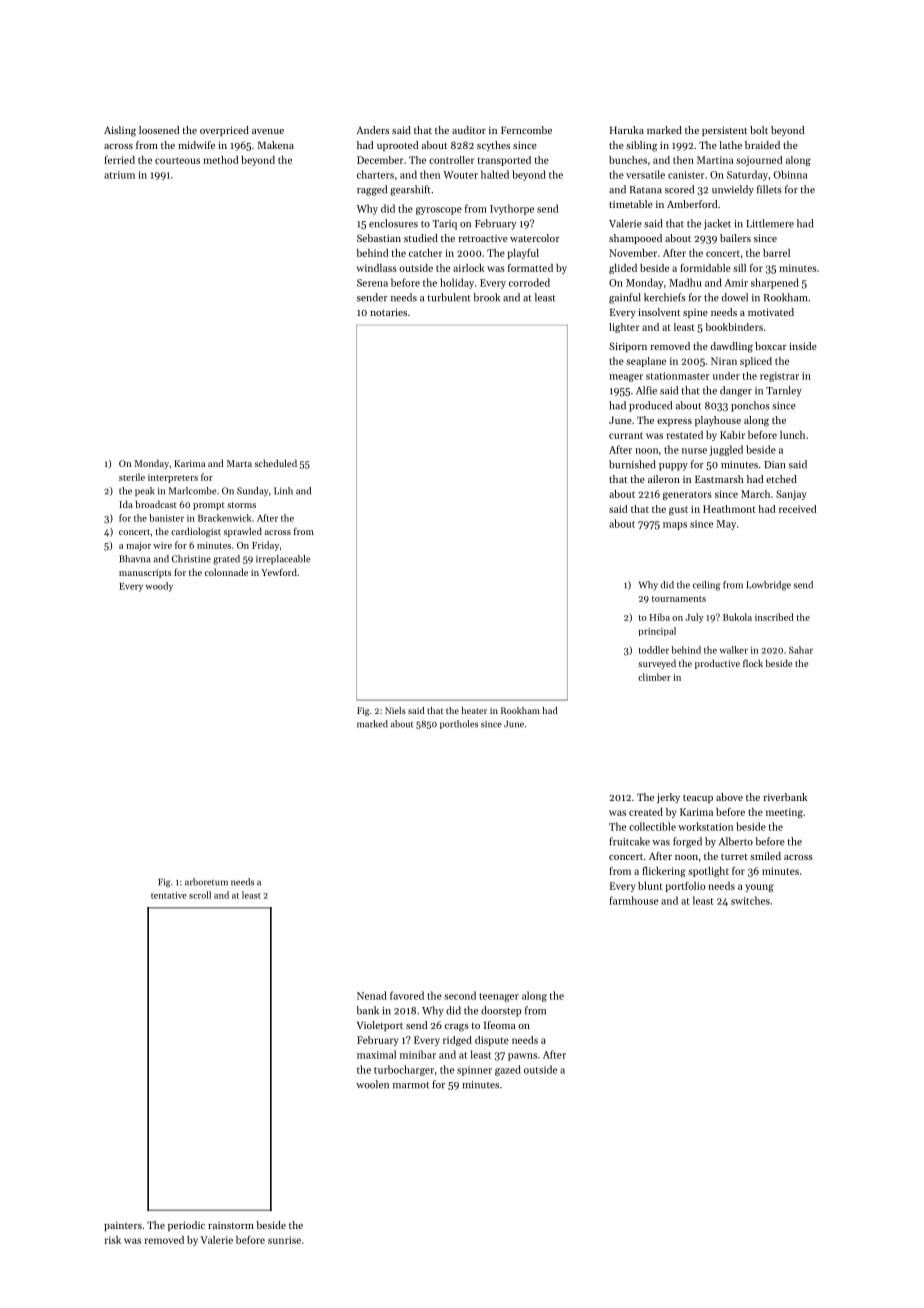 This screenshot has width=924, height=1308. I want to click on received, so click(797, 509).
